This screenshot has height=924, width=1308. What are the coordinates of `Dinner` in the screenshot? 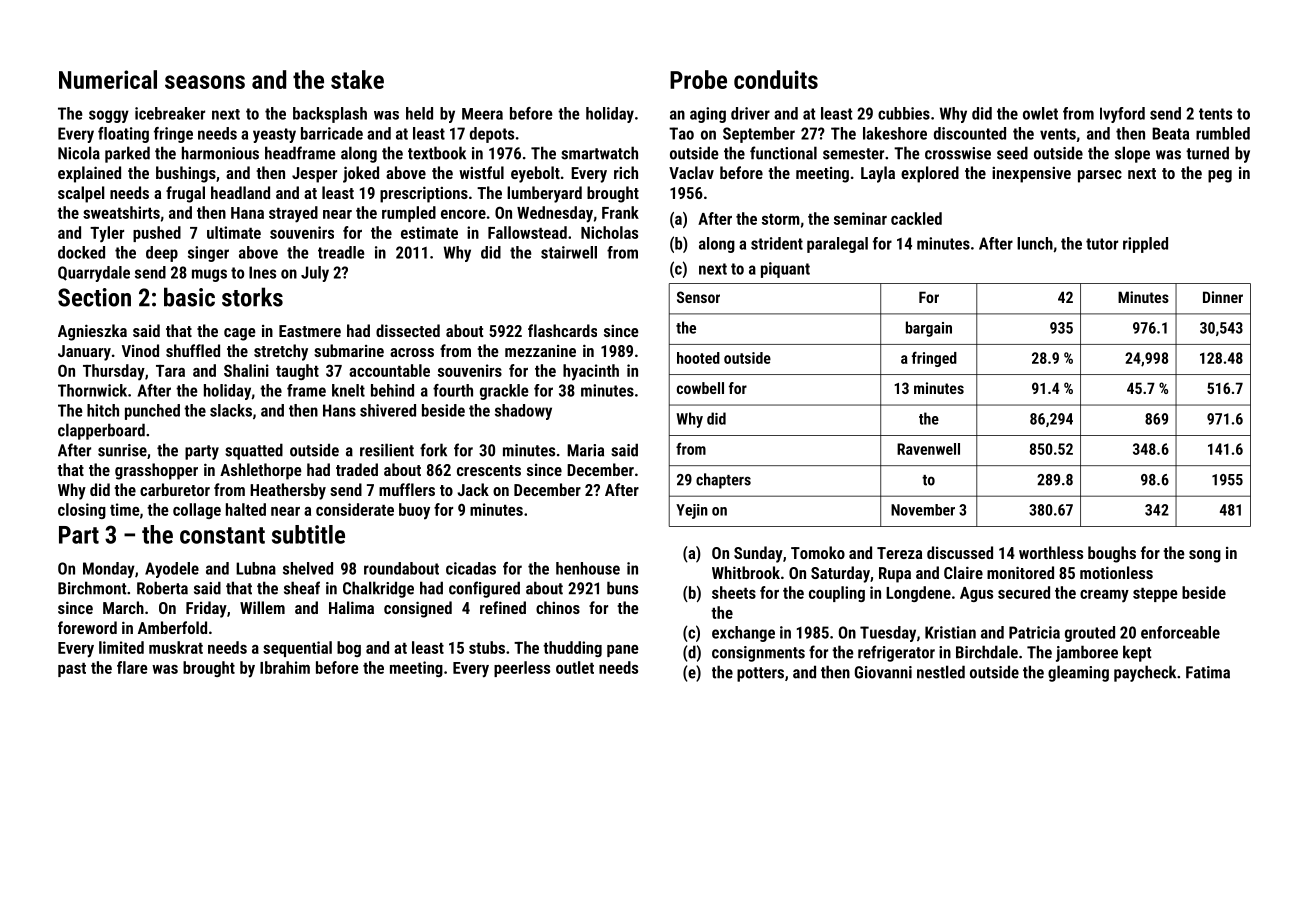 It's located at (1223, 297).
